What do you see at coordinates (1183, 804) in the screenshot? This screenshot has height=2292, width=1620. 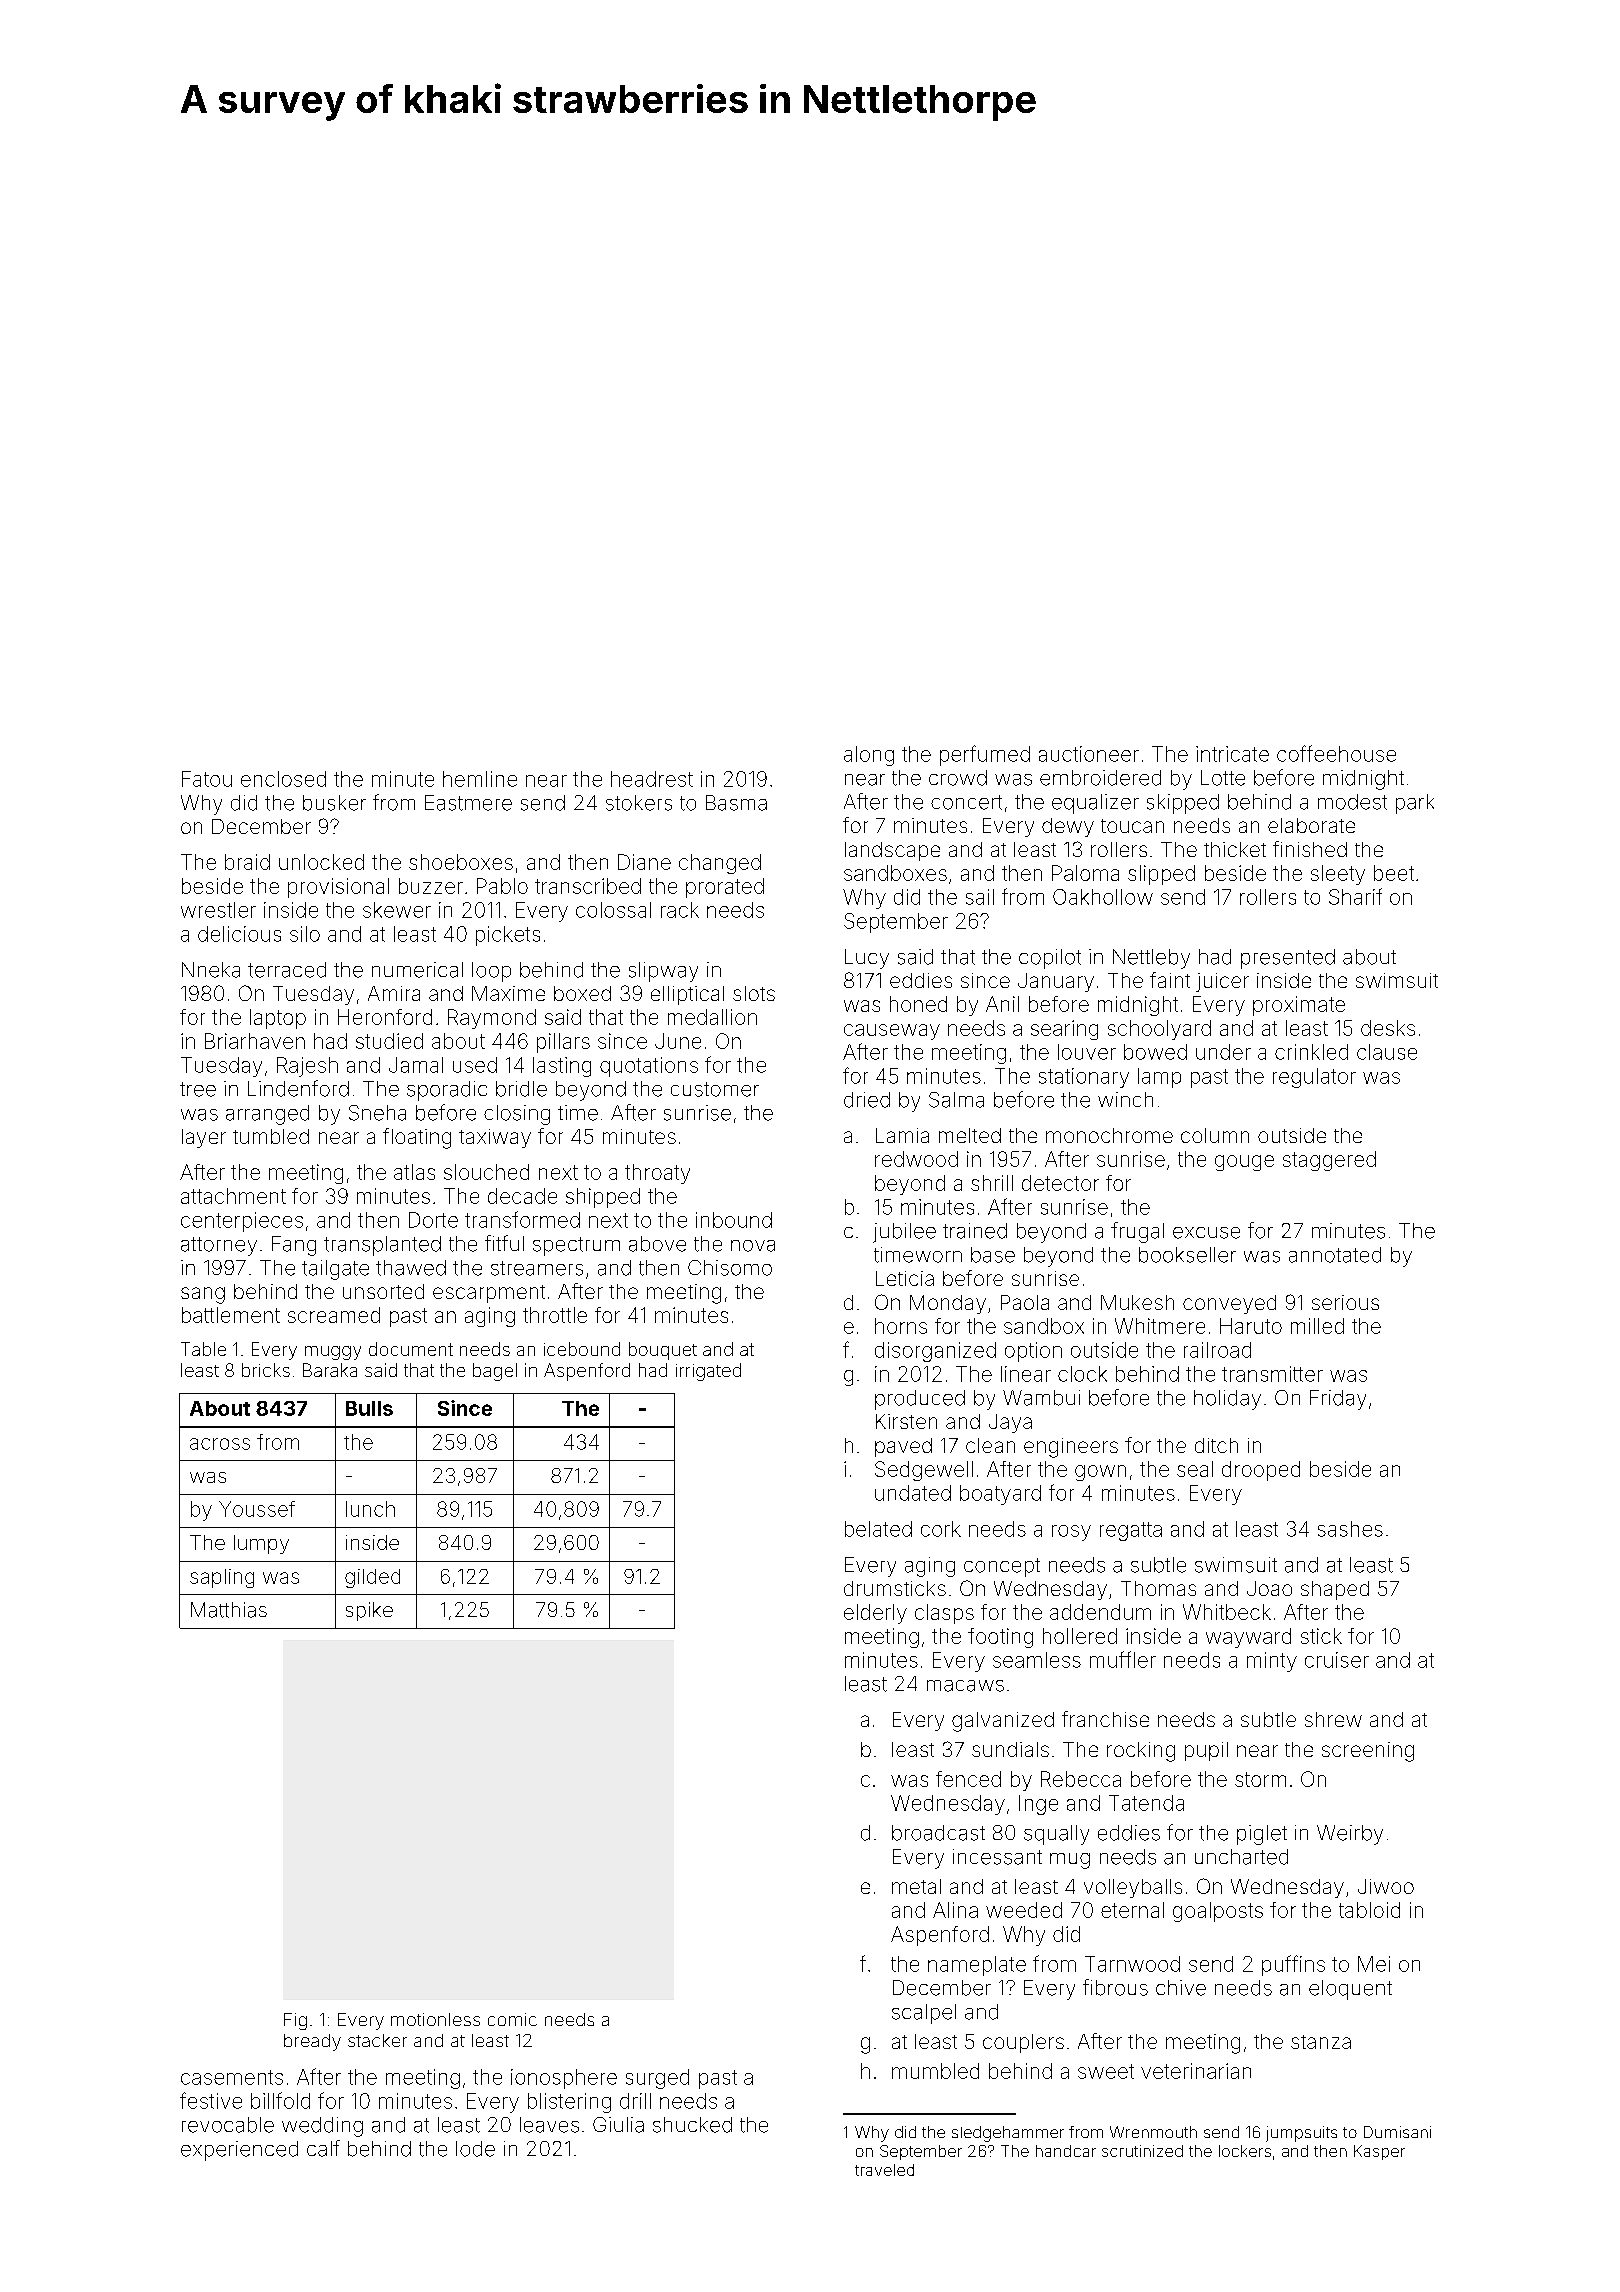 I see `skipped` at bounding box center [1183, 804].
